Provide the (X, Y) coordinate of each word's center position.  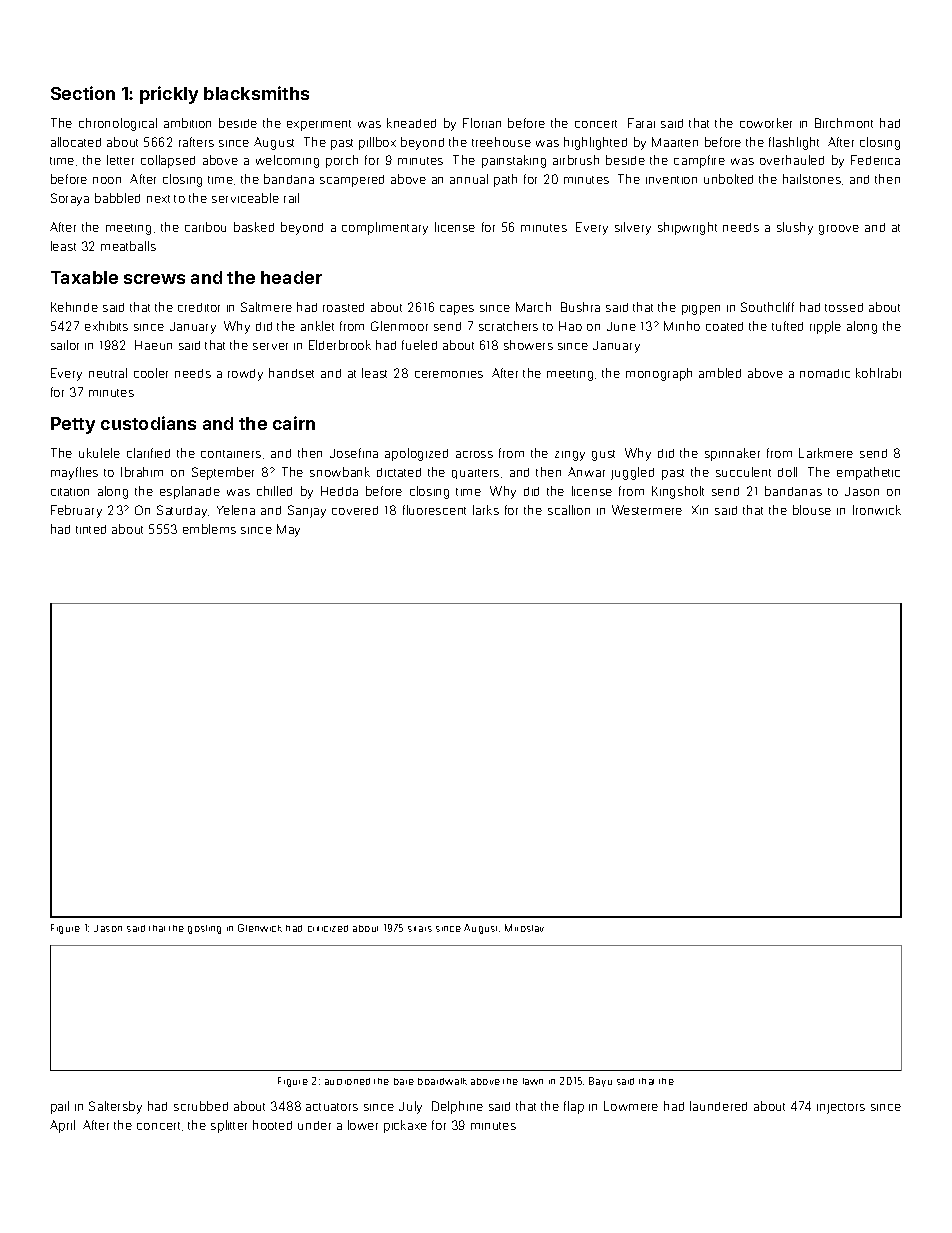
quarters (475, 474)
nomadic (825, 373)
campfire (699, 161)
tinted (91, 529)
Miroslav (524, 928)
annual (469, 179)
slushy (795, 228)
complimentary (385, 228)
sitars (420, 929)
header (291, 277)
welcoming (287, 161)
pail (60, 1107)
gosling (204, 929)
